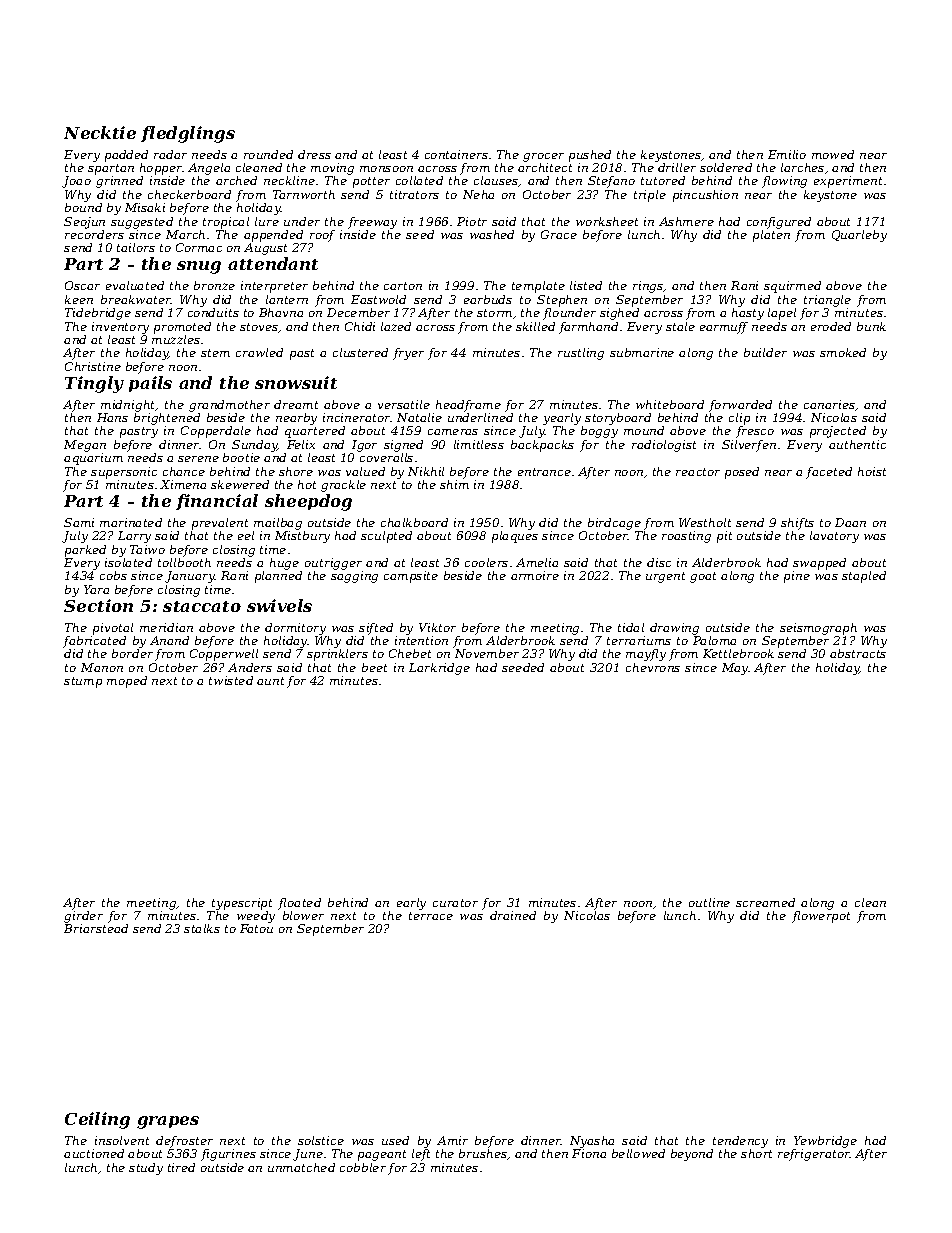 The image size is (952, 1233). I want to click on Igor, so click(364, 446).
